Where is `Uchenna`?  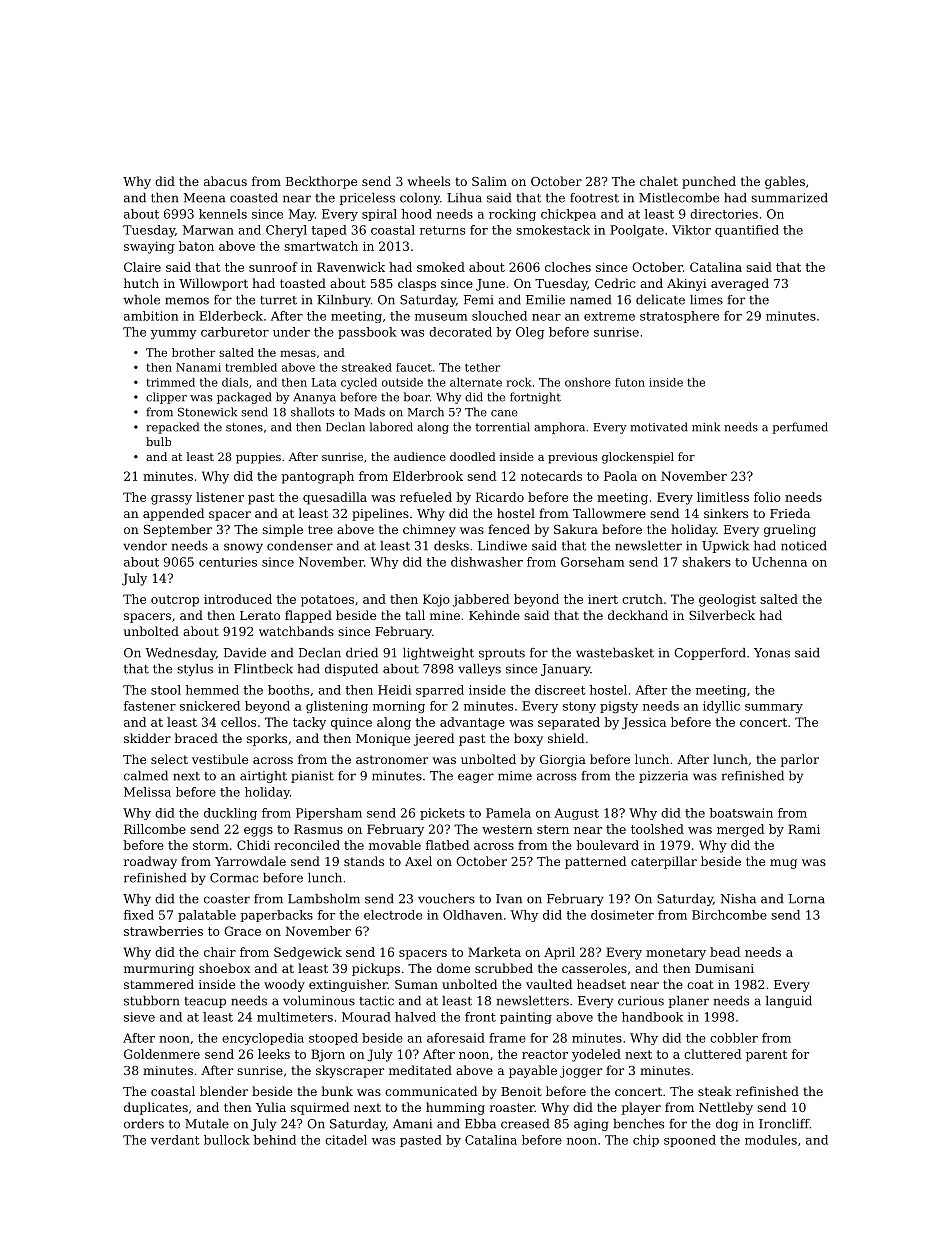 Uchenna is located at coordinates (779, 562).
